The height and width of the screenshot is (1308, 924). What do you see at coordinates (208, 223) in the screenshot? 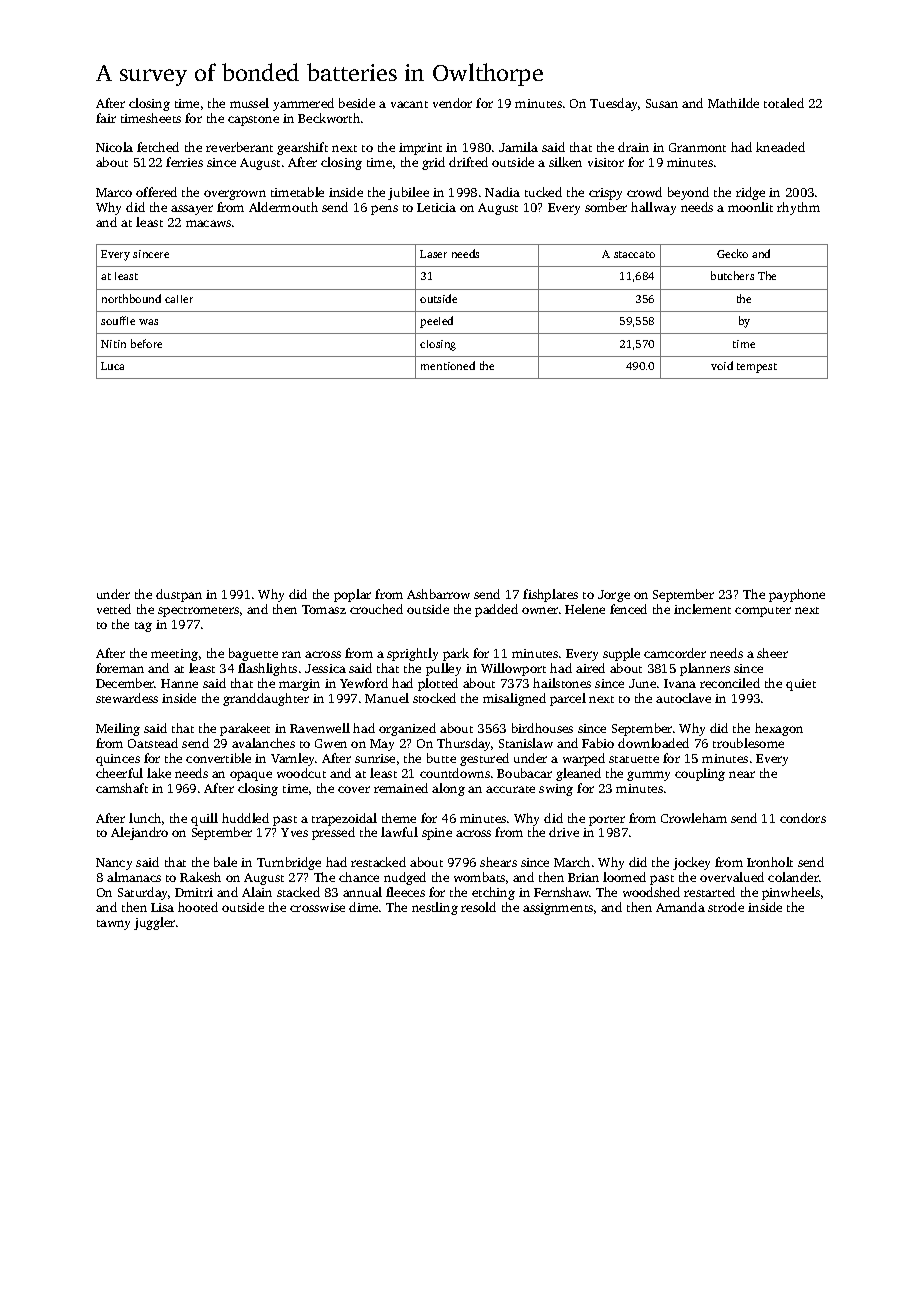
I see `macaws` at bounding box center [208, 223].
